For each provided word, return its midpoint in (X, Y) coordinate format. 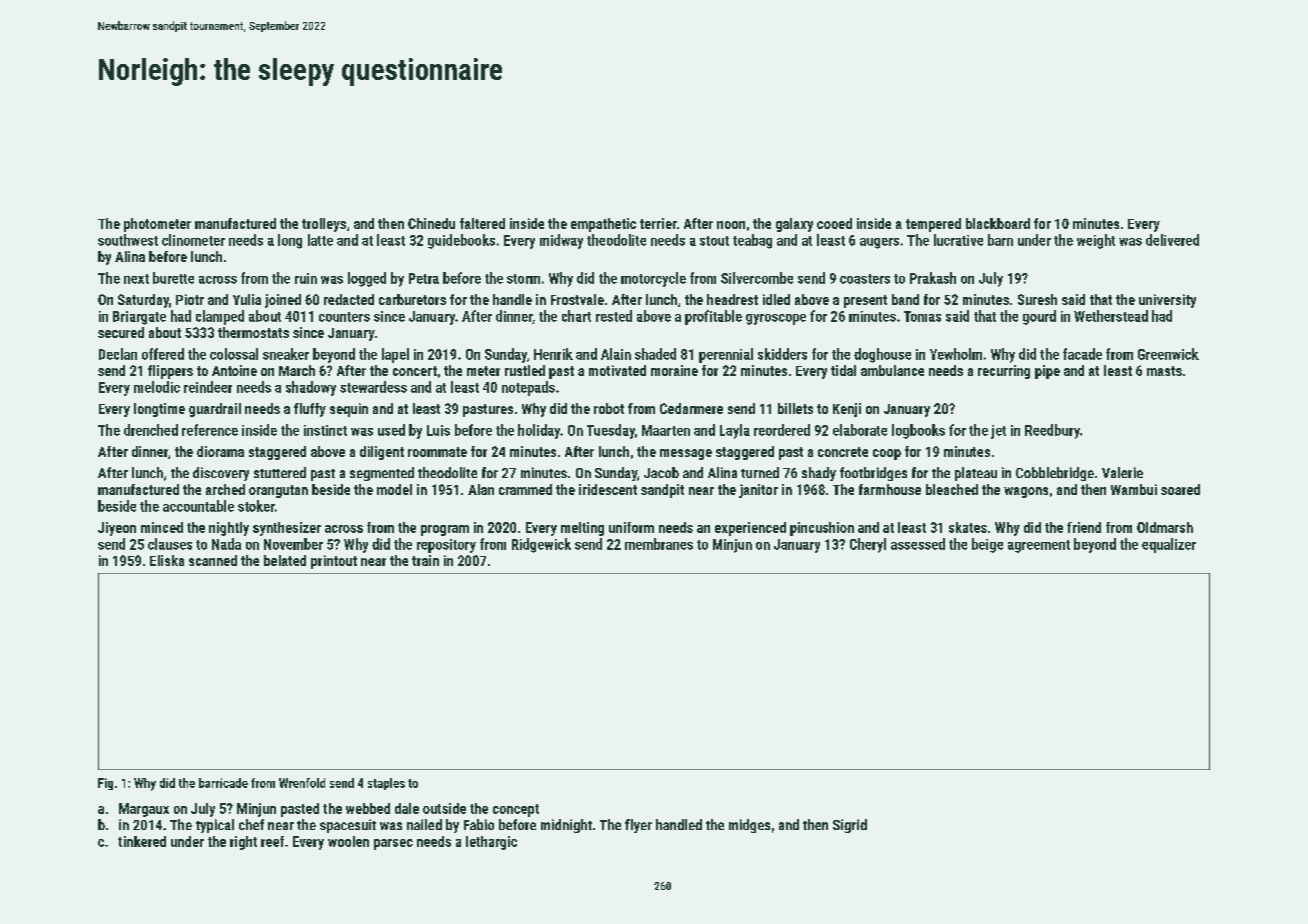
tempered (933, 225)
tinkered (142, 841)
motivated (617, 370)
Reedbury (1052, 431)
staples (386, 784)
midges (749, 826)
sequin (349, 410)
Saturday (143, 301)
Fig (105, 784)
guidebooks (461, 241)
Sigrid (850, 826)
